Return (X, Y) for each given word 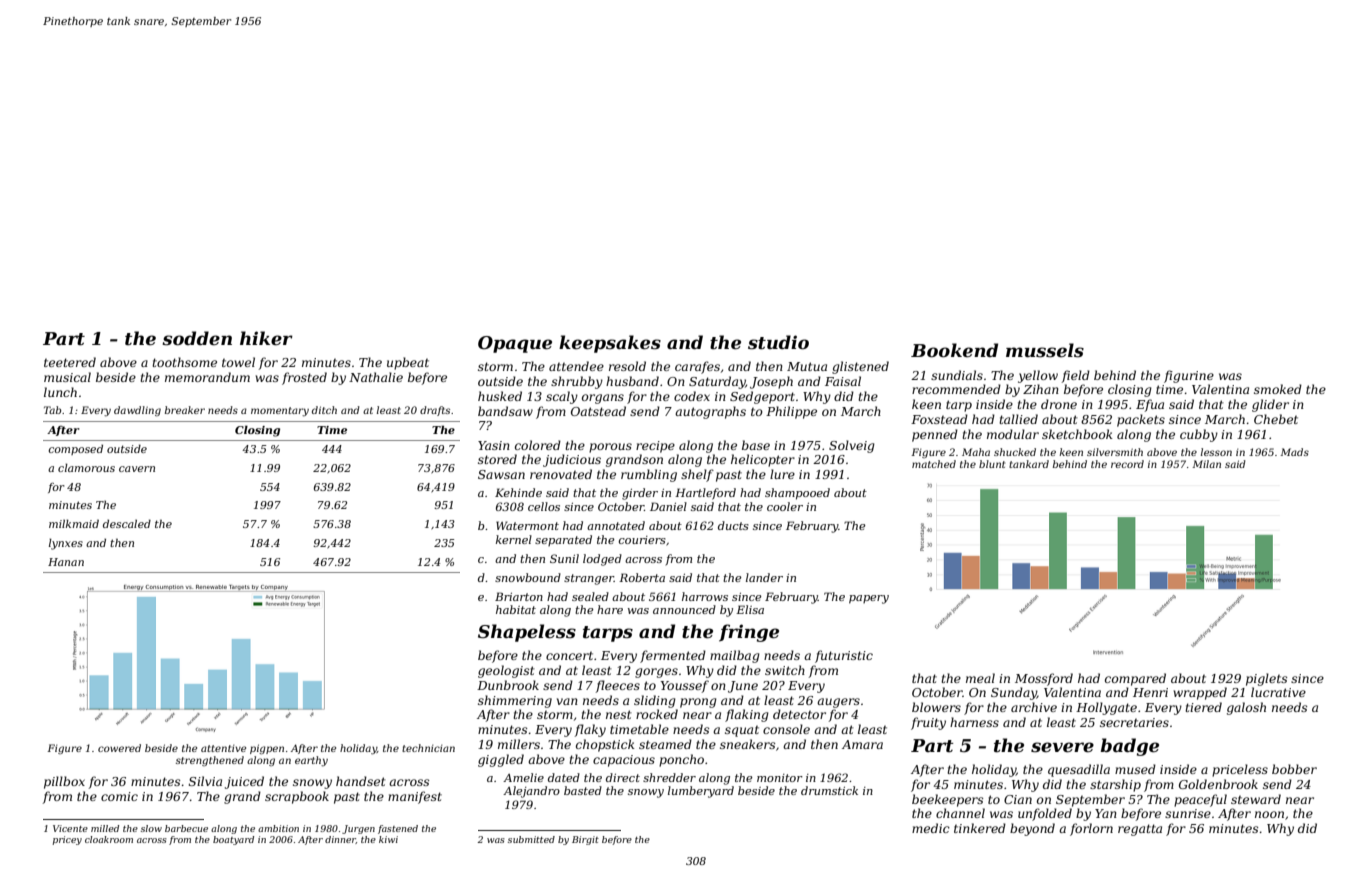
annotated (616, 525)
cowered (119, 748)
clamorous (86, 467)
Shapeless (527, 633)
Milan (1206, 464)
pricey (67, 840)
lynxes (66, 544)
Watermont (527, 525)
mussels (1045, 350)
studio (778, 342)
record (1127, 464)
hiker (266, 338)
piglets (1266, 679)
